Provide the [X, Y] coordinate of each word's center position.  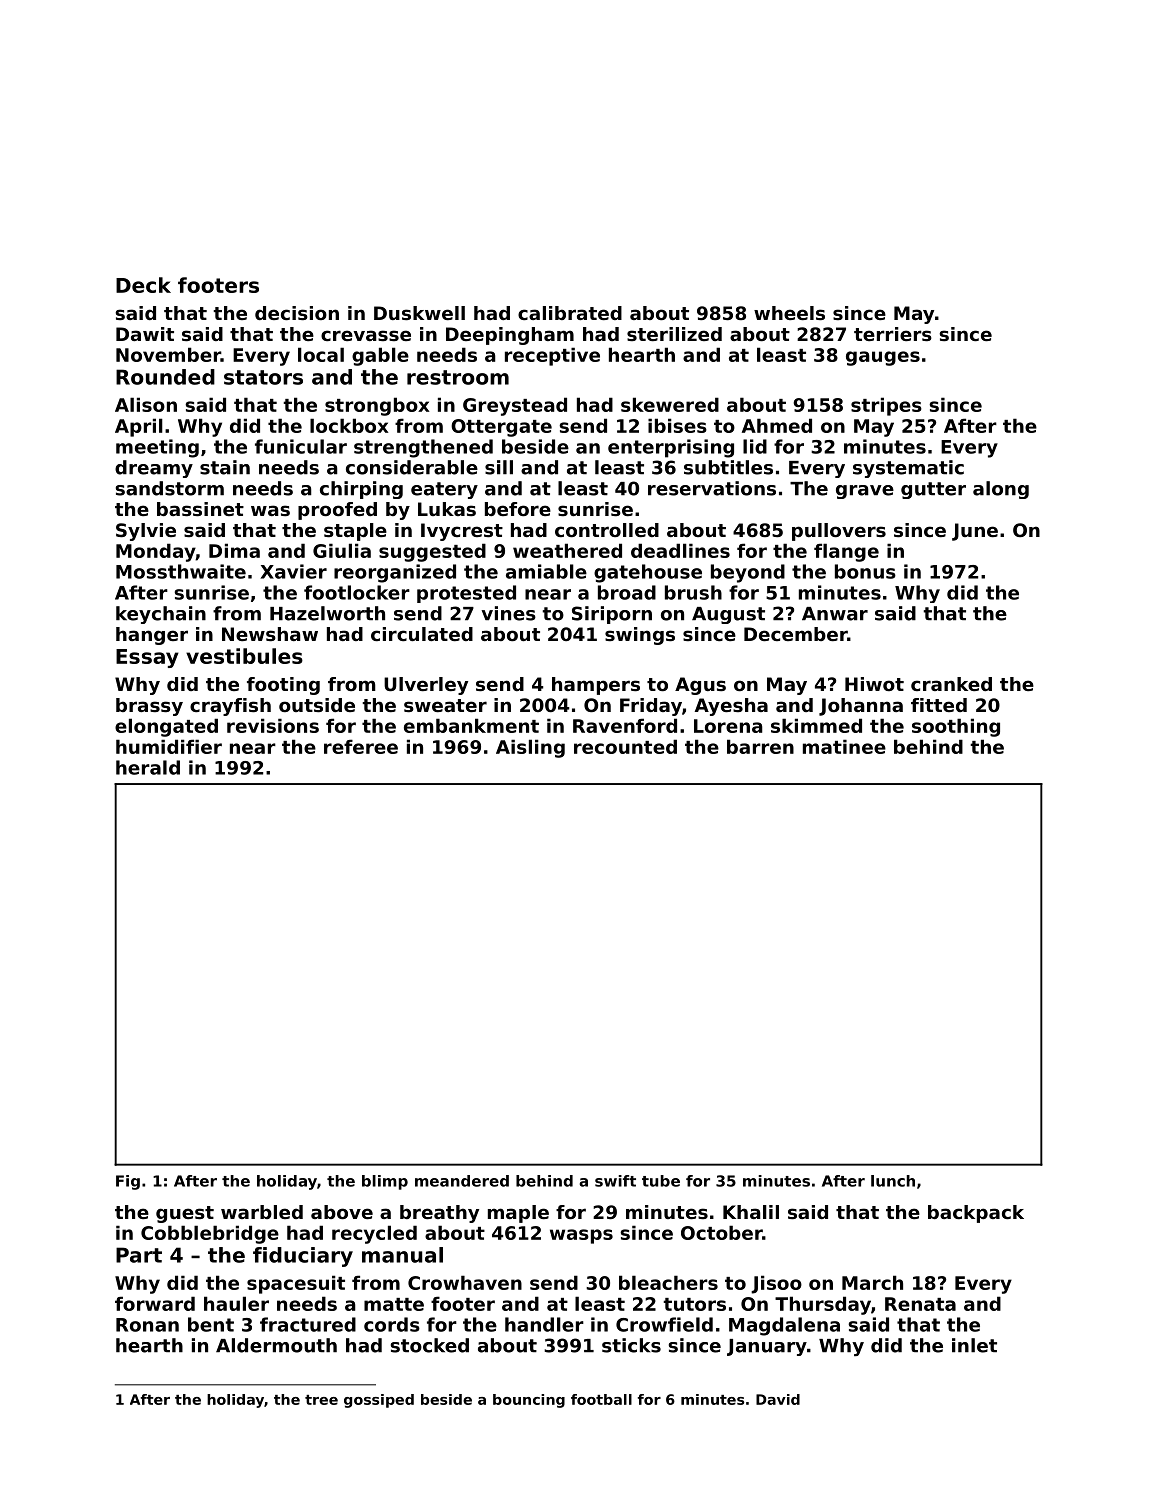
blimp [385, 1182]
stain [225, 467]
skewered [670, 404]
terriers [893, 334]
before [518, 509]
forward [155, 1303]
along [1001, 490]
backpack [976, 1214]
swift [615, 1181]
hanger [152, 636]
